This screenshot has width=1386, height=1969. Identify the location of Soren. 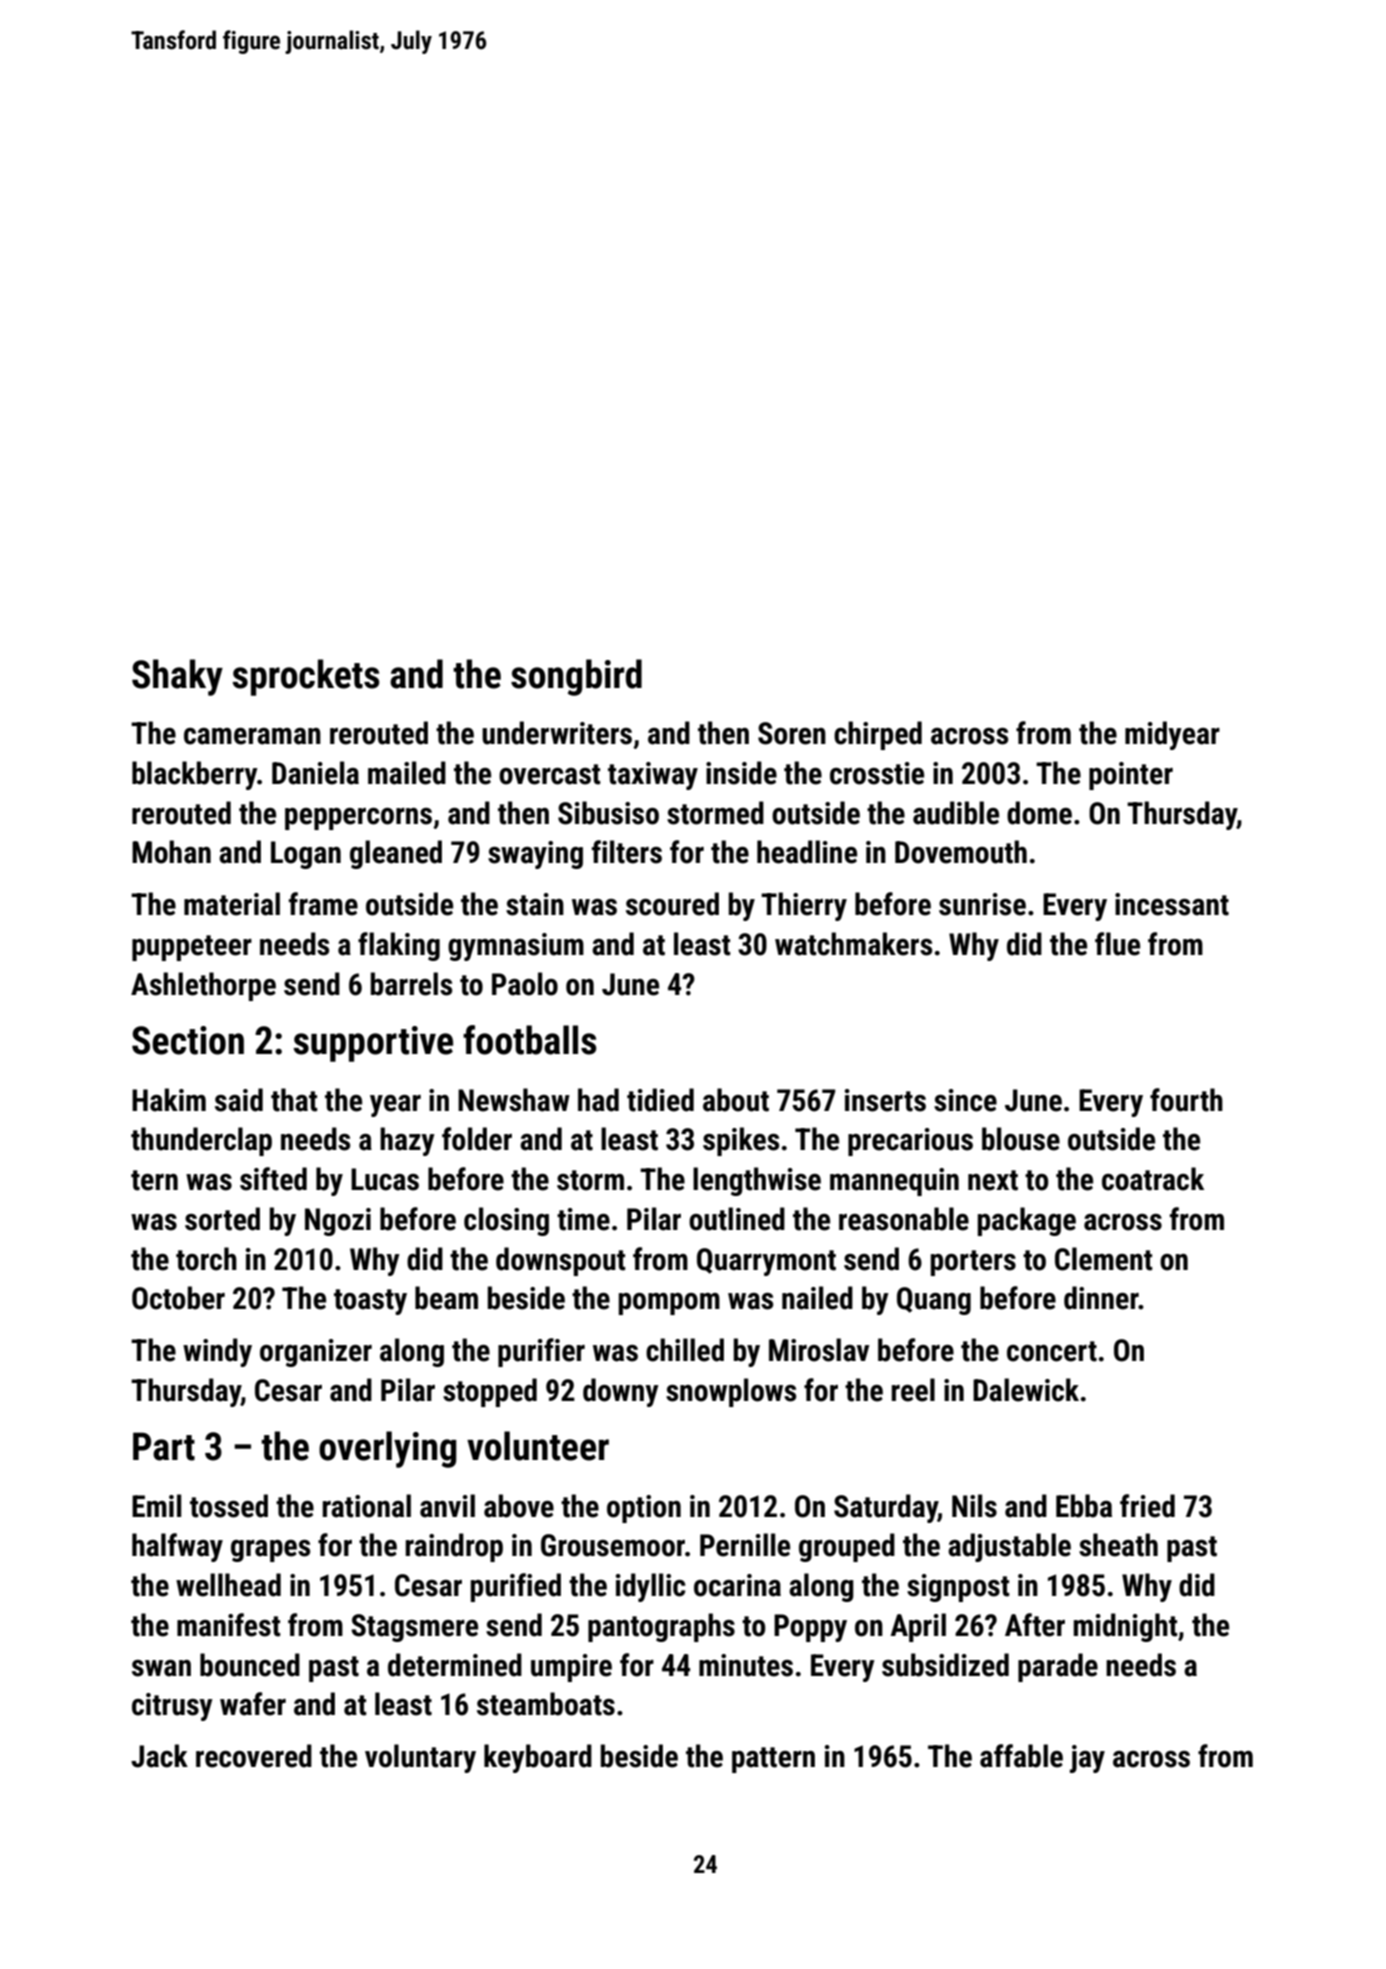
(792, 733).
